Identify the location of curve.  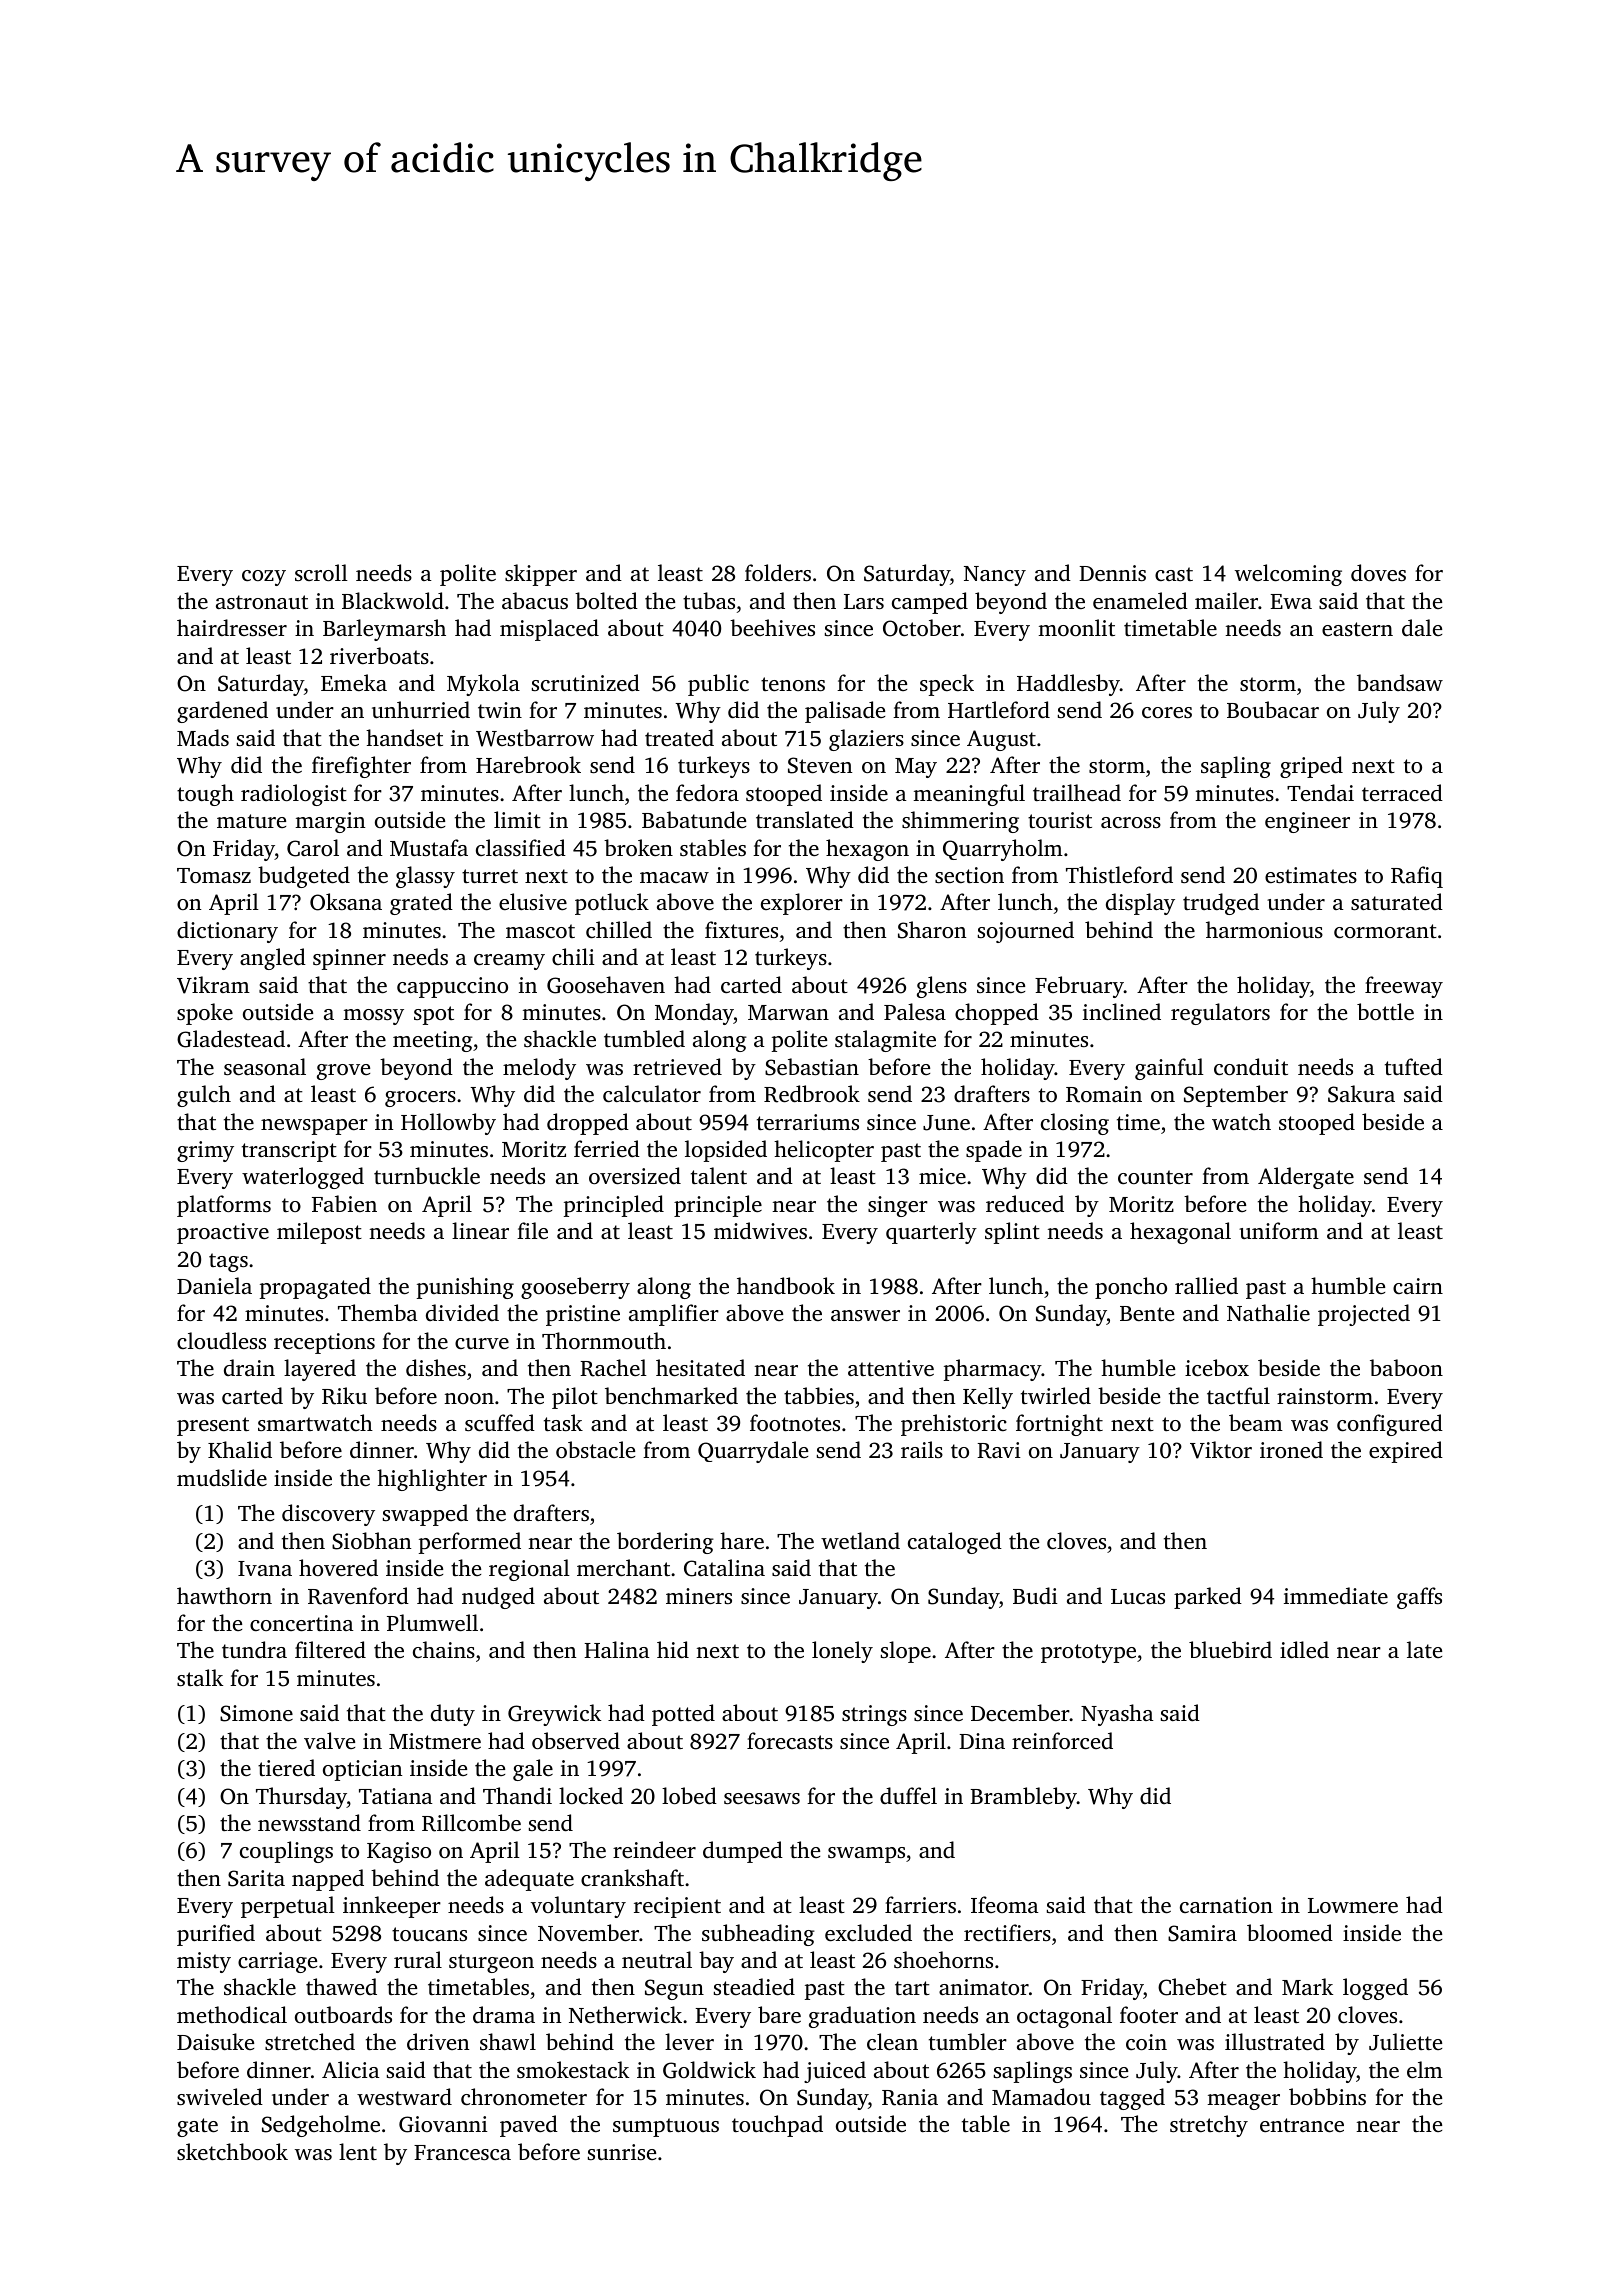
(482, 1343).
